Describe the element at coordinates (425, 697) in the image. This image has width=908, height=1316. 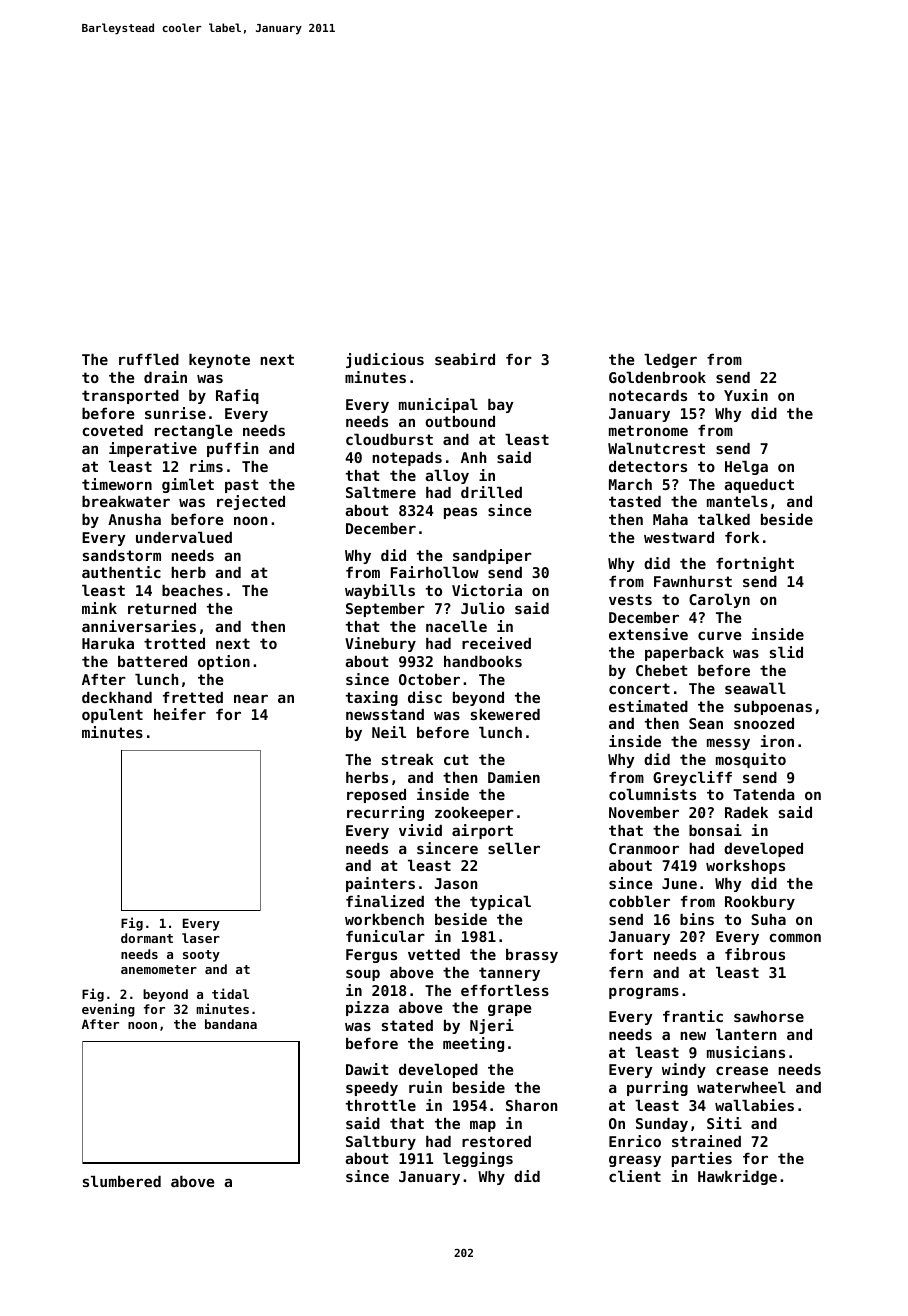
I see `disc` at that location.
